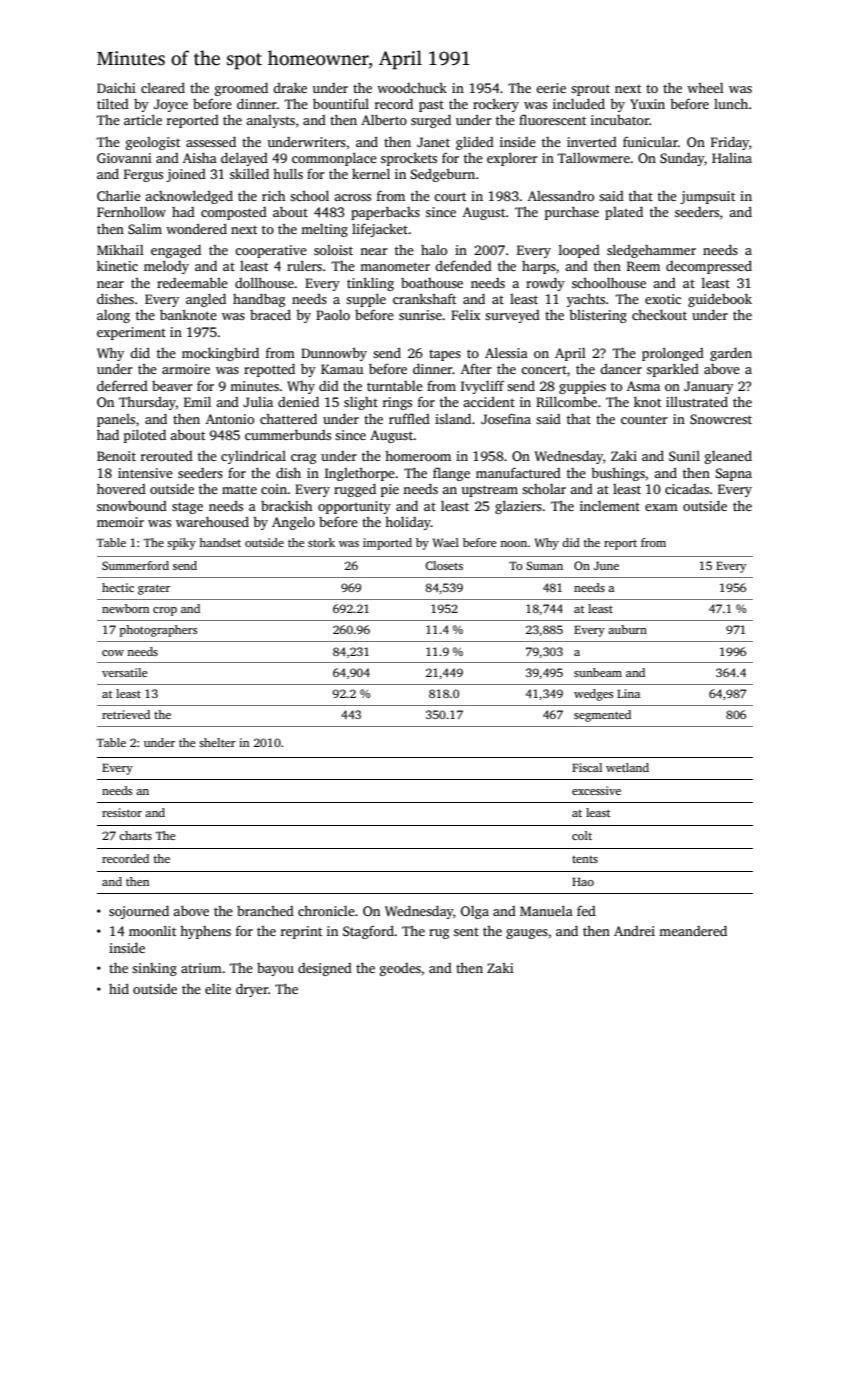 The width and height of the document is (849, 1400). What do you see at coordinates (634, 931) in the document?
I see `Andrei` at bounding box center [634, 931].
